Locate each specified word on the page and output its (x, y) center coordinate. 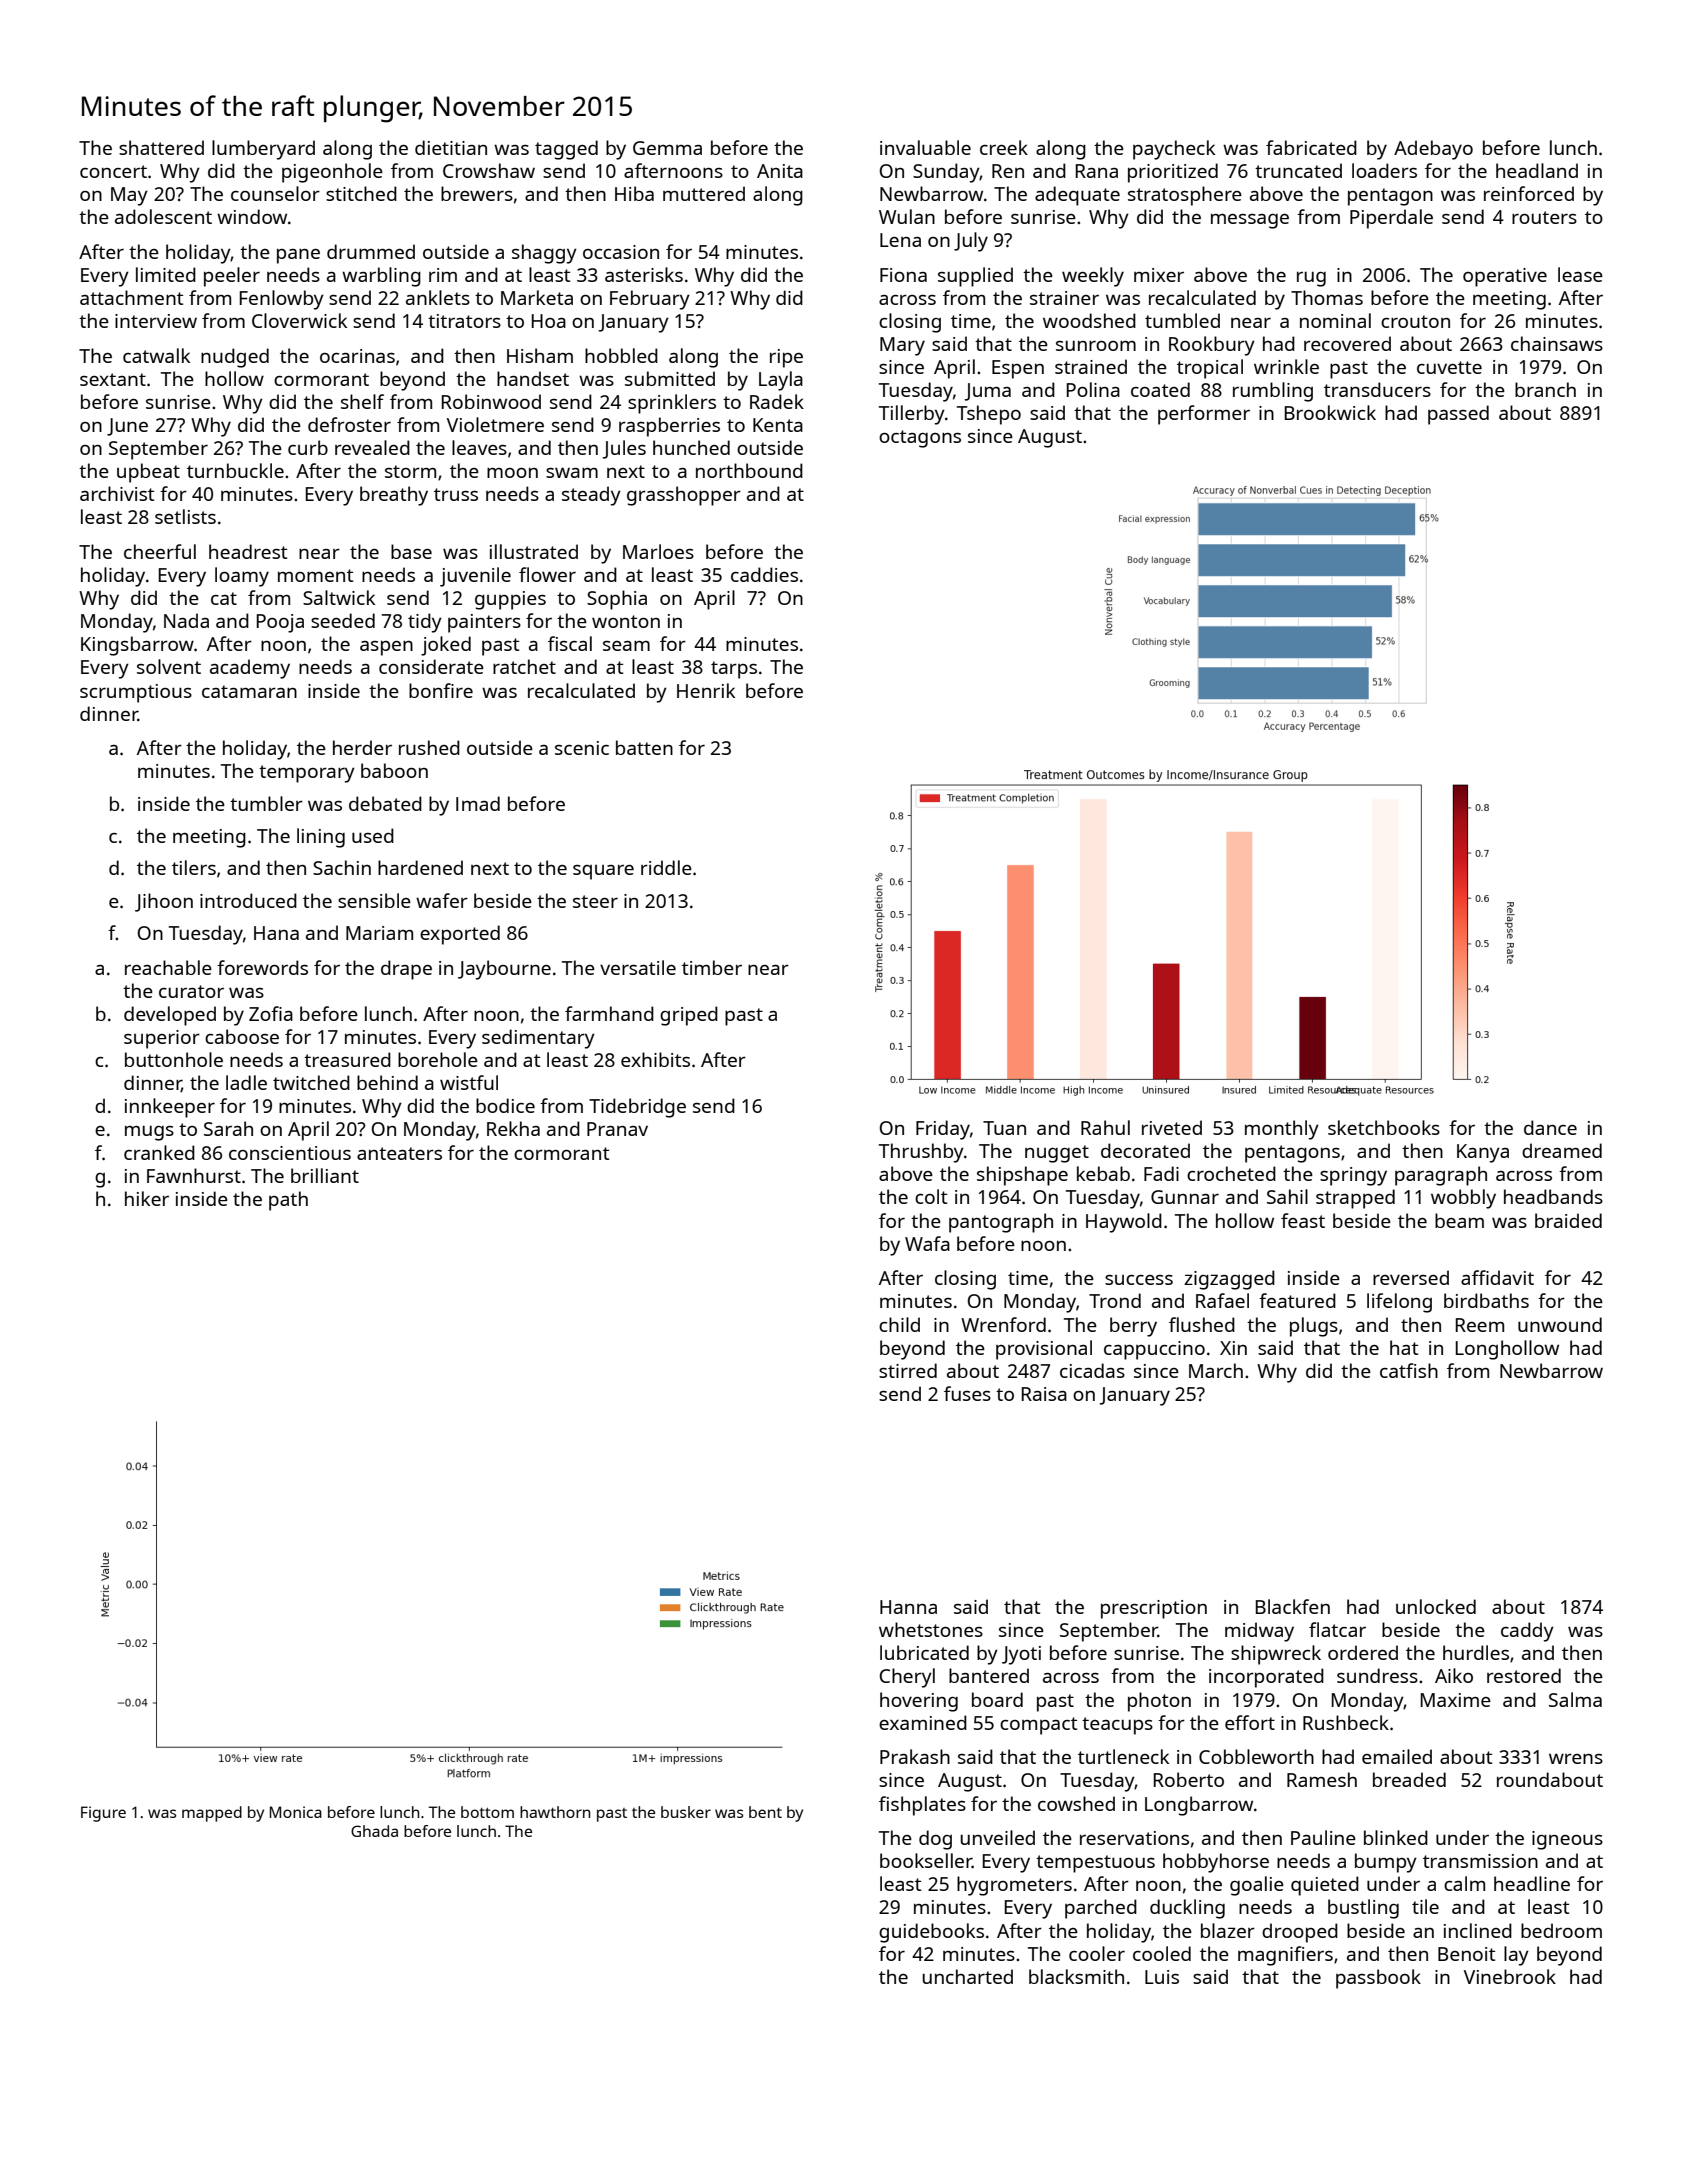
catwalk (156, 355)
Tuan (1004, 1128)
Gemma (667, 148)
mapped (212, 1814)
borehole (438, 1059)
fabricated (1311, 147)
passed (1458, 415)
